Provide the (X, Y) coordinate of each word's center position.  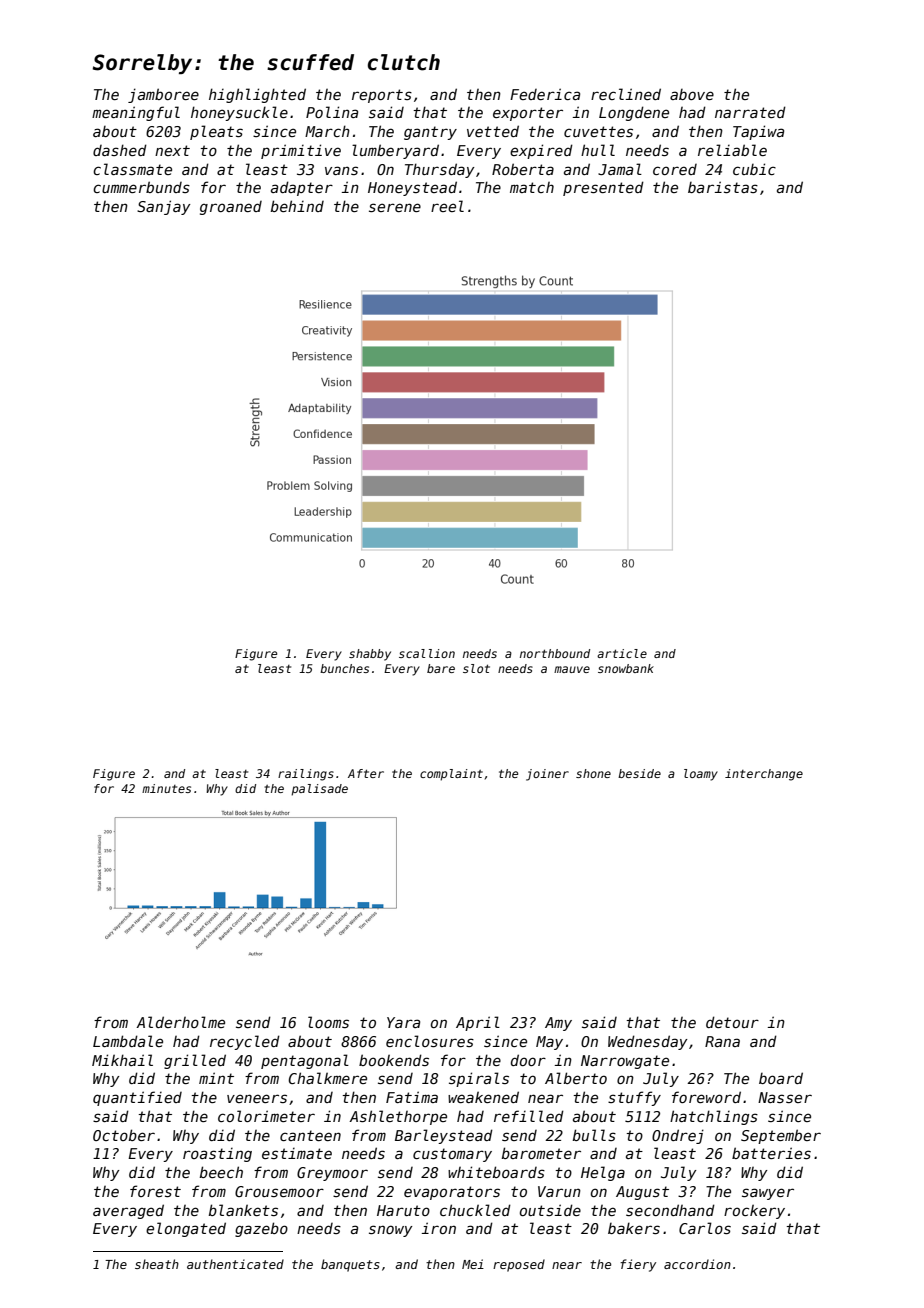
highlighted (257, 95)
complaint (451, 775)
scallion (427, 653)
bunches (344, 668)
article (622, 653)
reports (382, 96)
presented (603, 188)
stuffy (634, 1098)
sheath (157, 1264)
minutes (166, 788)
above (692, 94)
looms (328, 1022)
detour (732, 1022)
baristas (723, 187)
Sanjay (164, 207)
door (528, 1060)
